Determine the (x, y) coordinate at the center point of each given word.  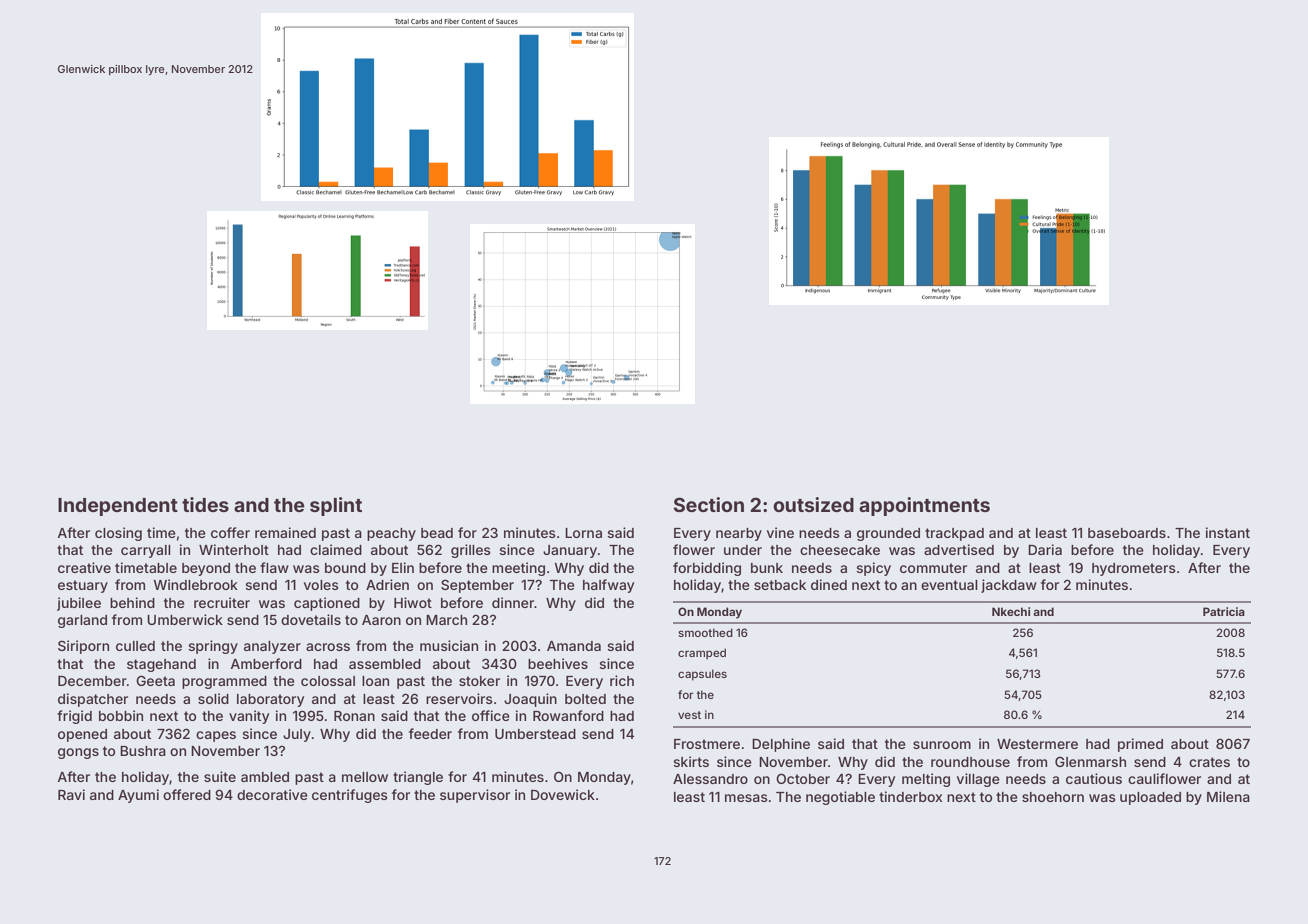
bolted (585, 699)
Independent (118, 507)
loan (375, 681)
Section (709, 504)
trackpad (954, 534)
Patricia (1224, 611)
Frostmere (707, 744)
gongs (78, 753)
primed (1140, 745)
